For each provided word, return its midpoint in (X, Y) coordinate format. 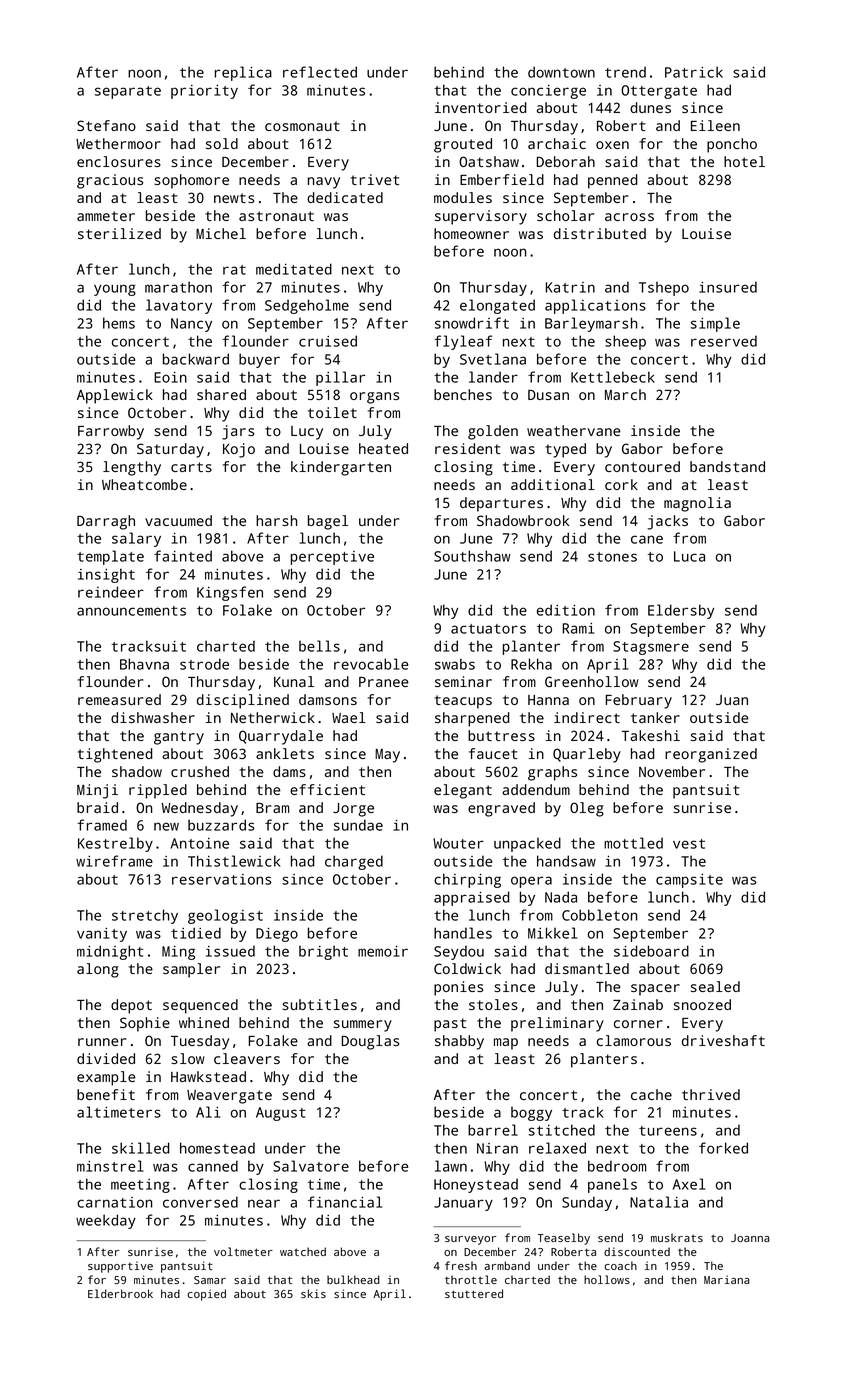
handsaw (566, 861)
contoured (642, 466)
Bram (272, 808)
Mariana (726, 1279)
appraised (472, 898)
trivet (375, 179)
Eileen (715, 125)
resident (468, 448)
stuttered (474, 1293)
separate (128, 92)
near (264, 1203)
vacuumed (178, 520)
